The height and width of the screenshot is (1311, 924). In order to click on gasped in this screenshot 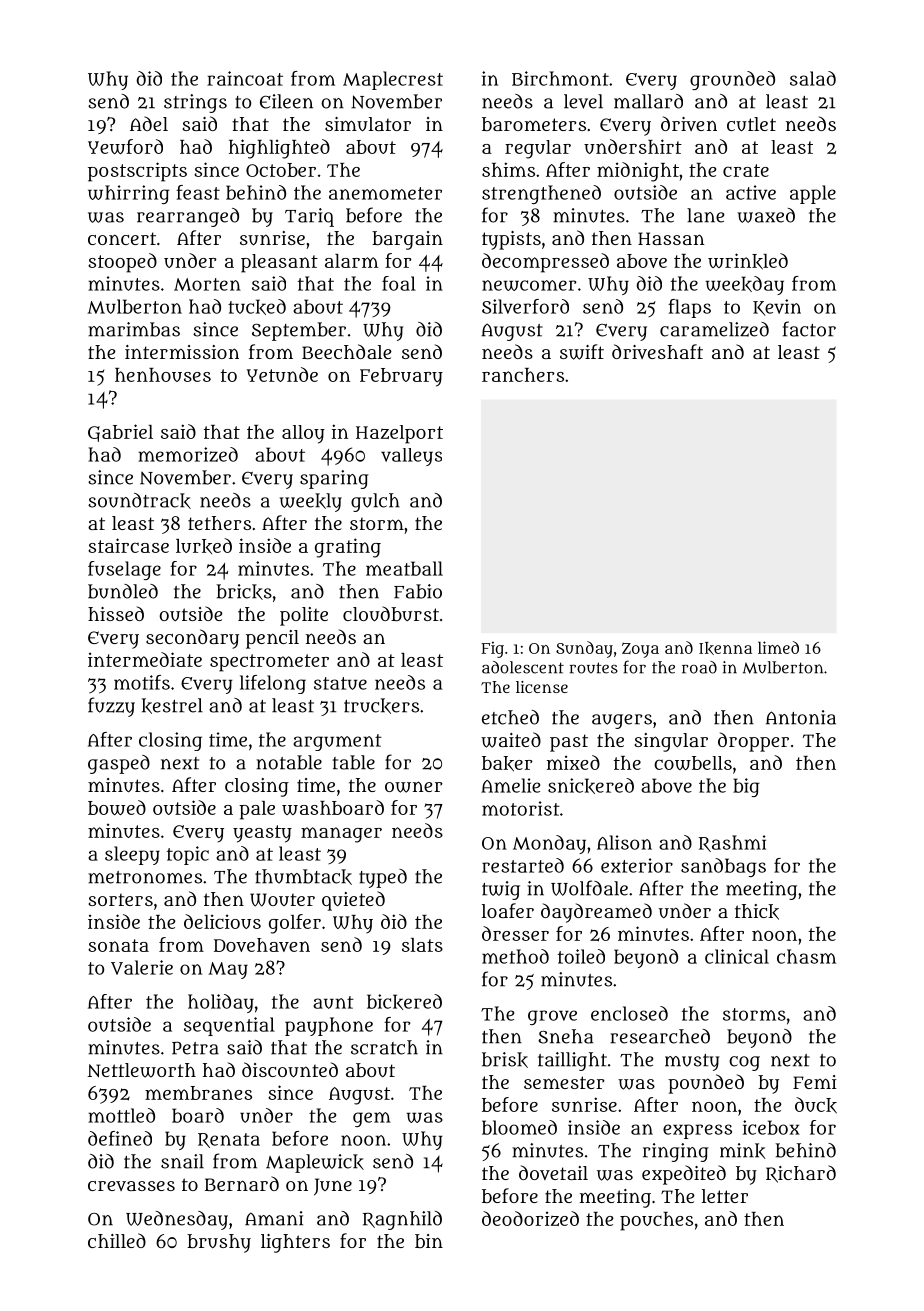, I will do `click(119, 764)`.
